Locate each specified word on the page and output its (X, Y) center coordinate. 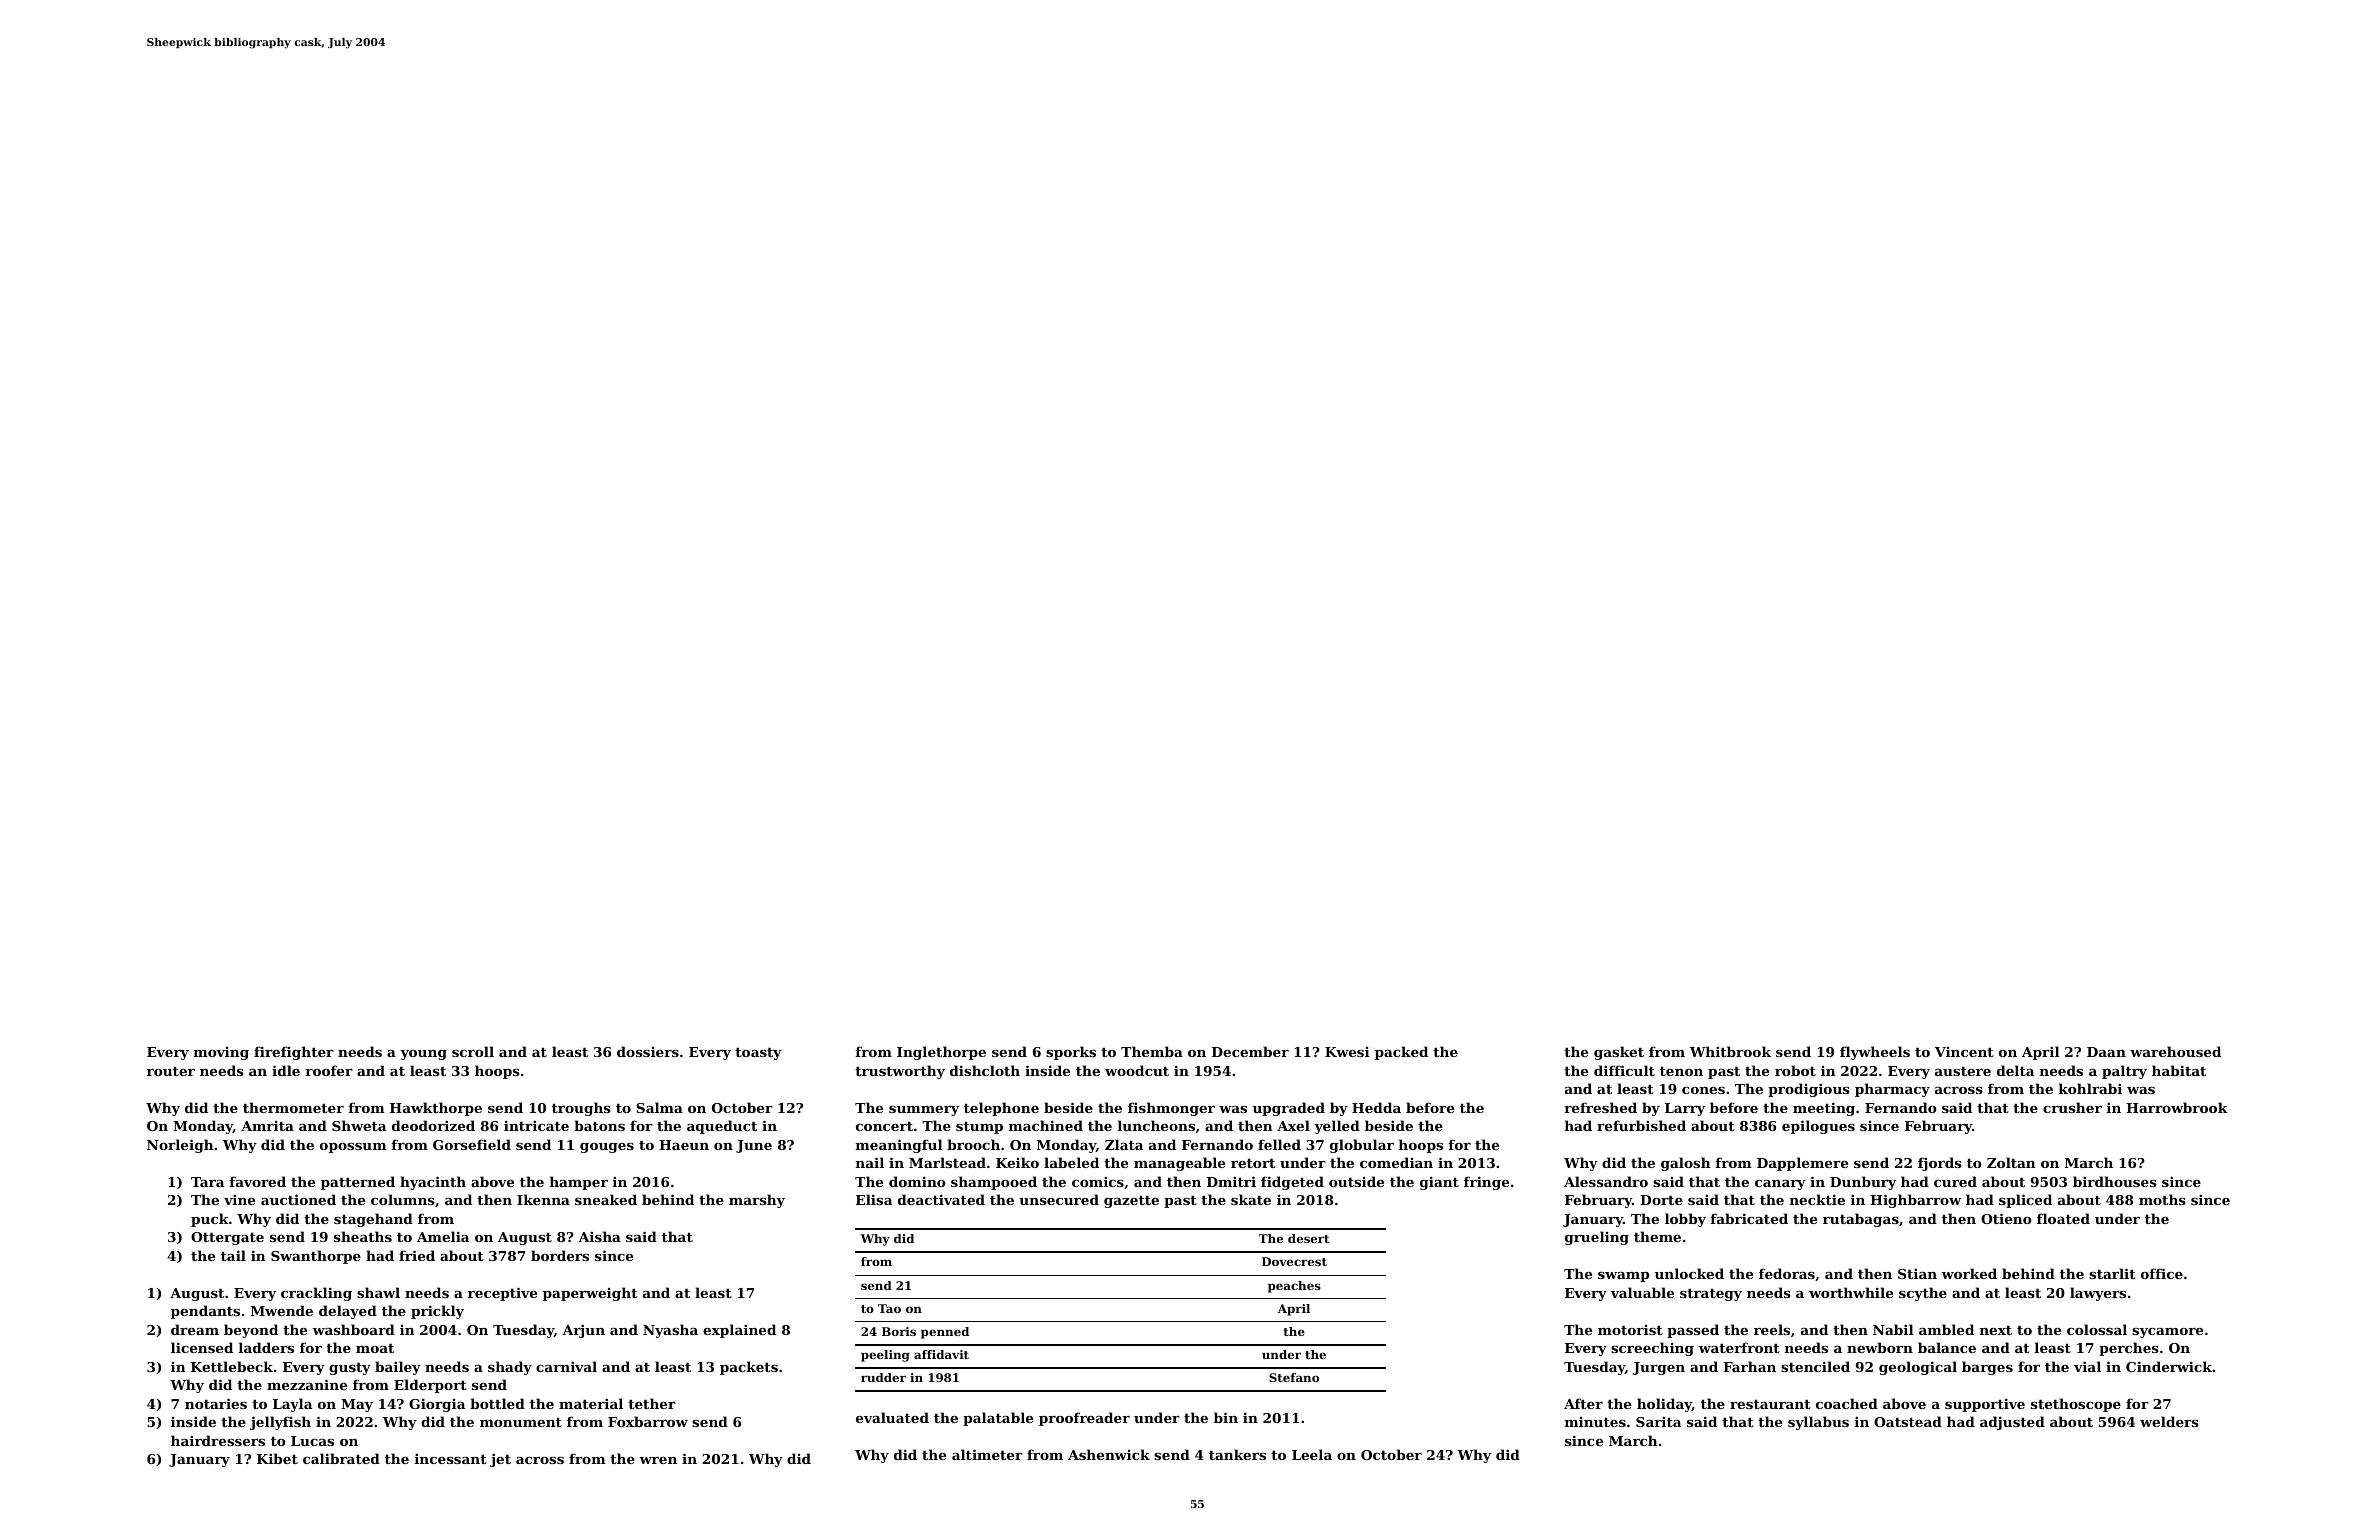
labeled (1071, 1162)
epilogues (1818, 1127)
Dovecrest (1294, 1261)
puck (210, 1220)
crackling (316, 1294)
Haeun (684, 1145)
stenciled (1815, 1366)
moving (221, 1053)
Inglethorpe (941, 1053)
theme (1657, 1236)
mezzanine (307, 1384)
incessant (451, 1458)
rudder (883, 1377)
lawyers (2098, 1294)
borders (560, 1255)
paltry (2124, 1072)
